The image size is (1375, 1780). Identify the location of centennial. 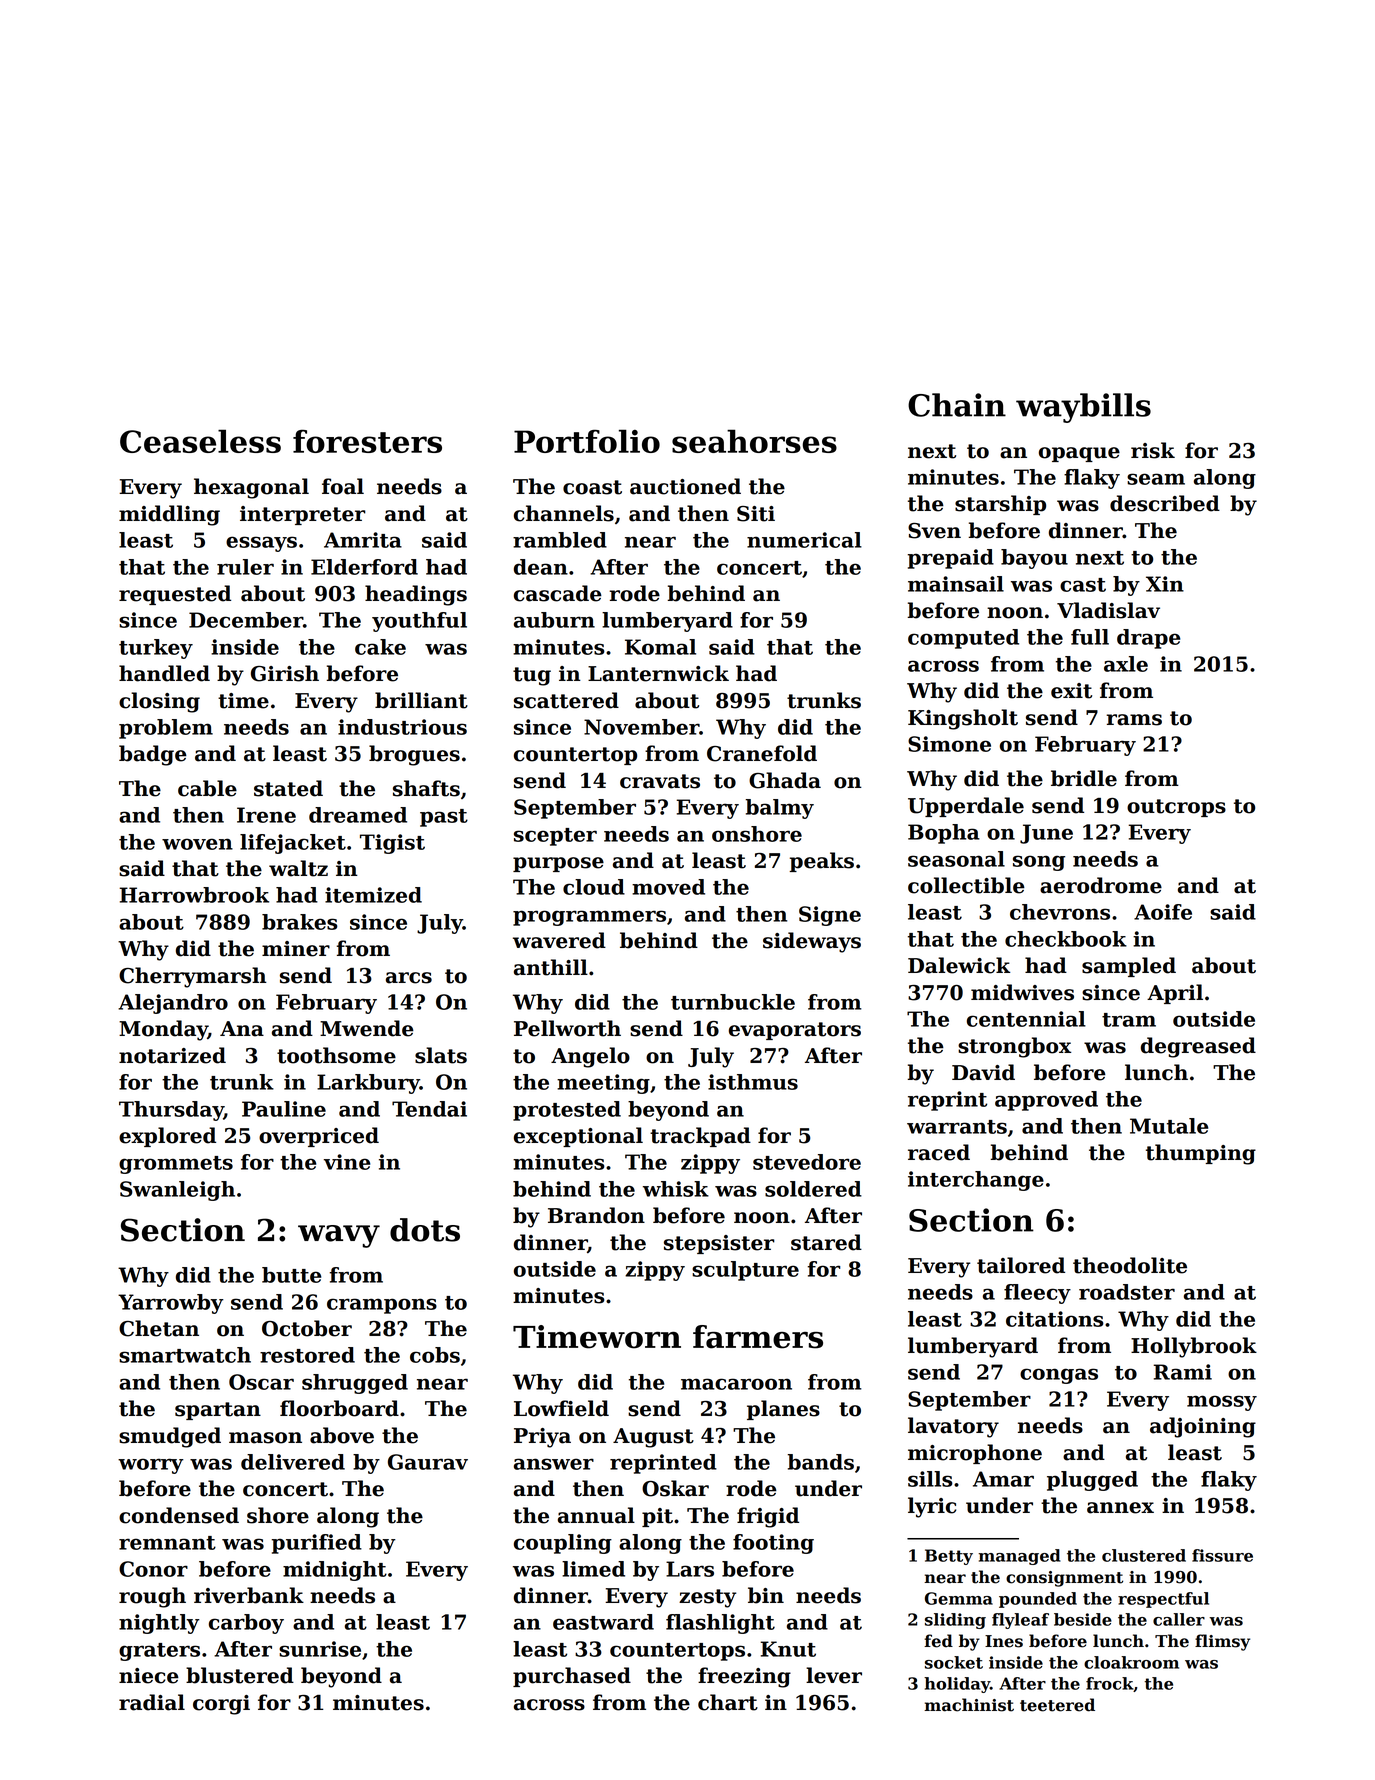
(1026, 1019).
